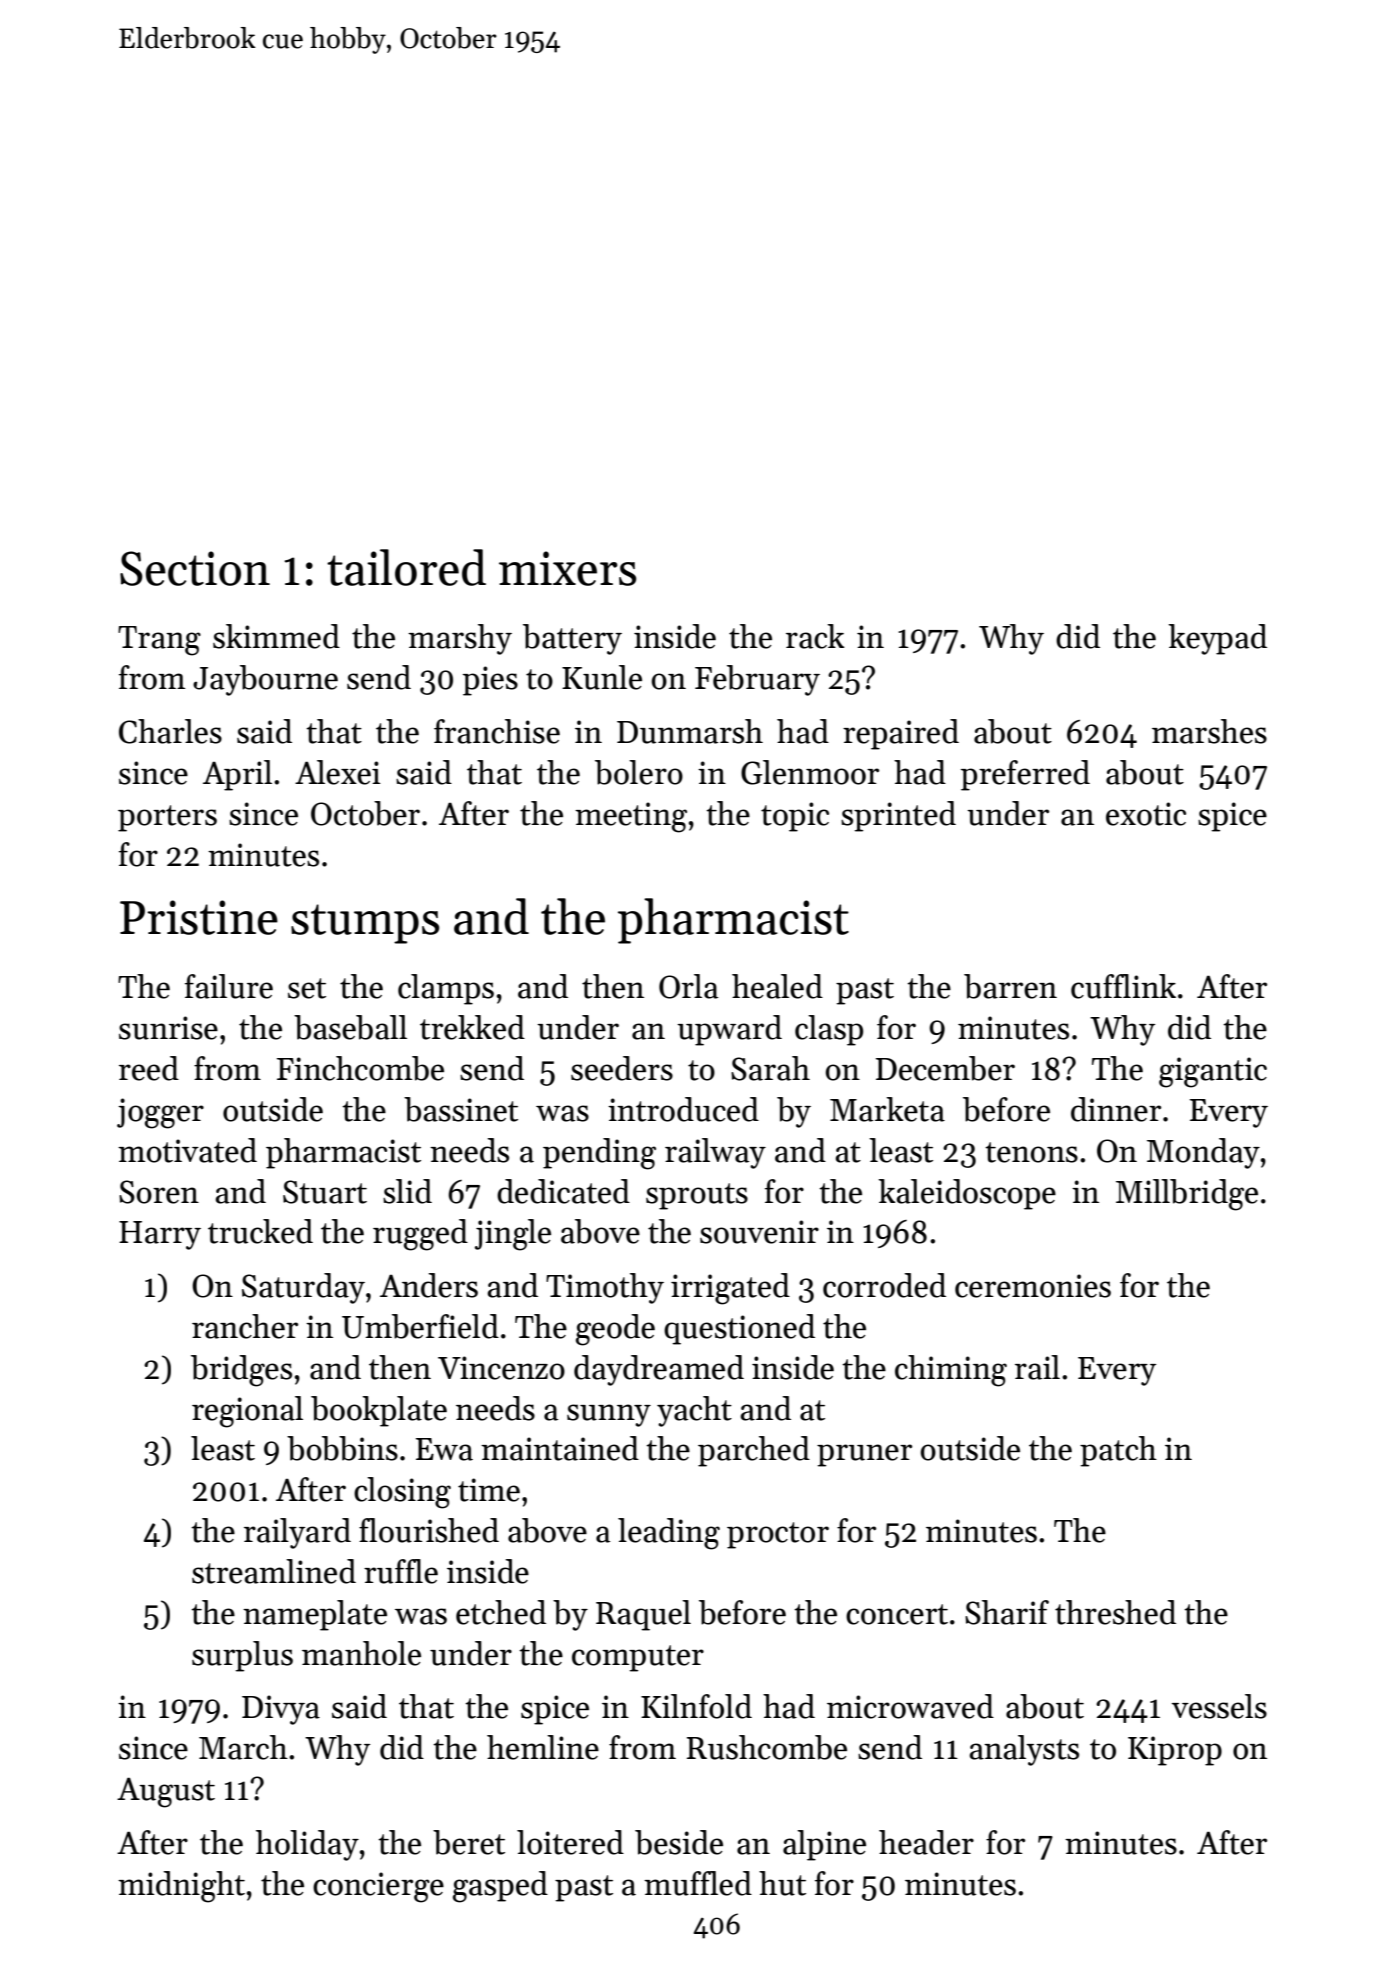  I want to click on midnight, so click(181, 1887).
